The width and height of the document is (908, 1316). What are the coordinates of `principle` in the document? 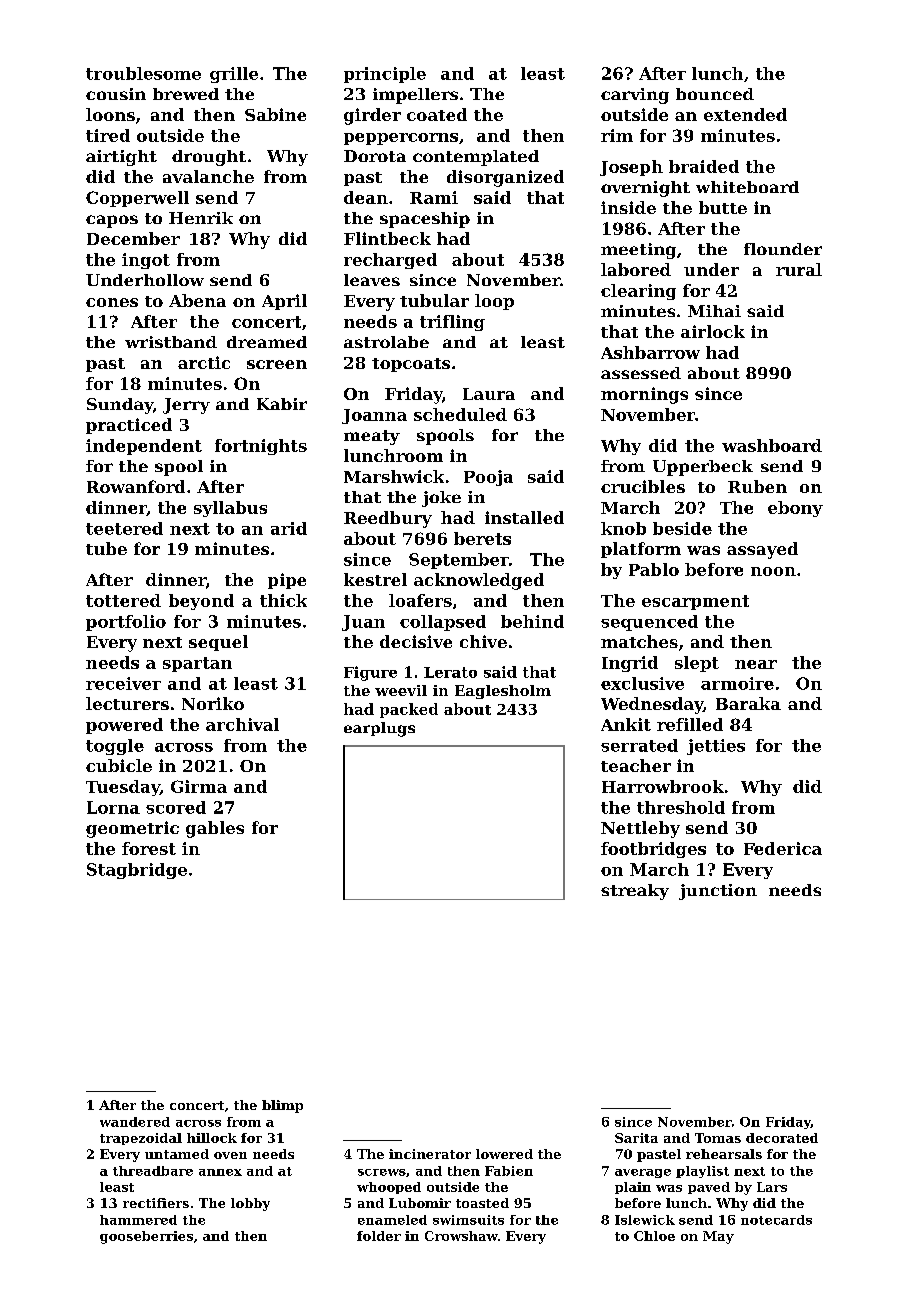 It's located at (385, 75).
